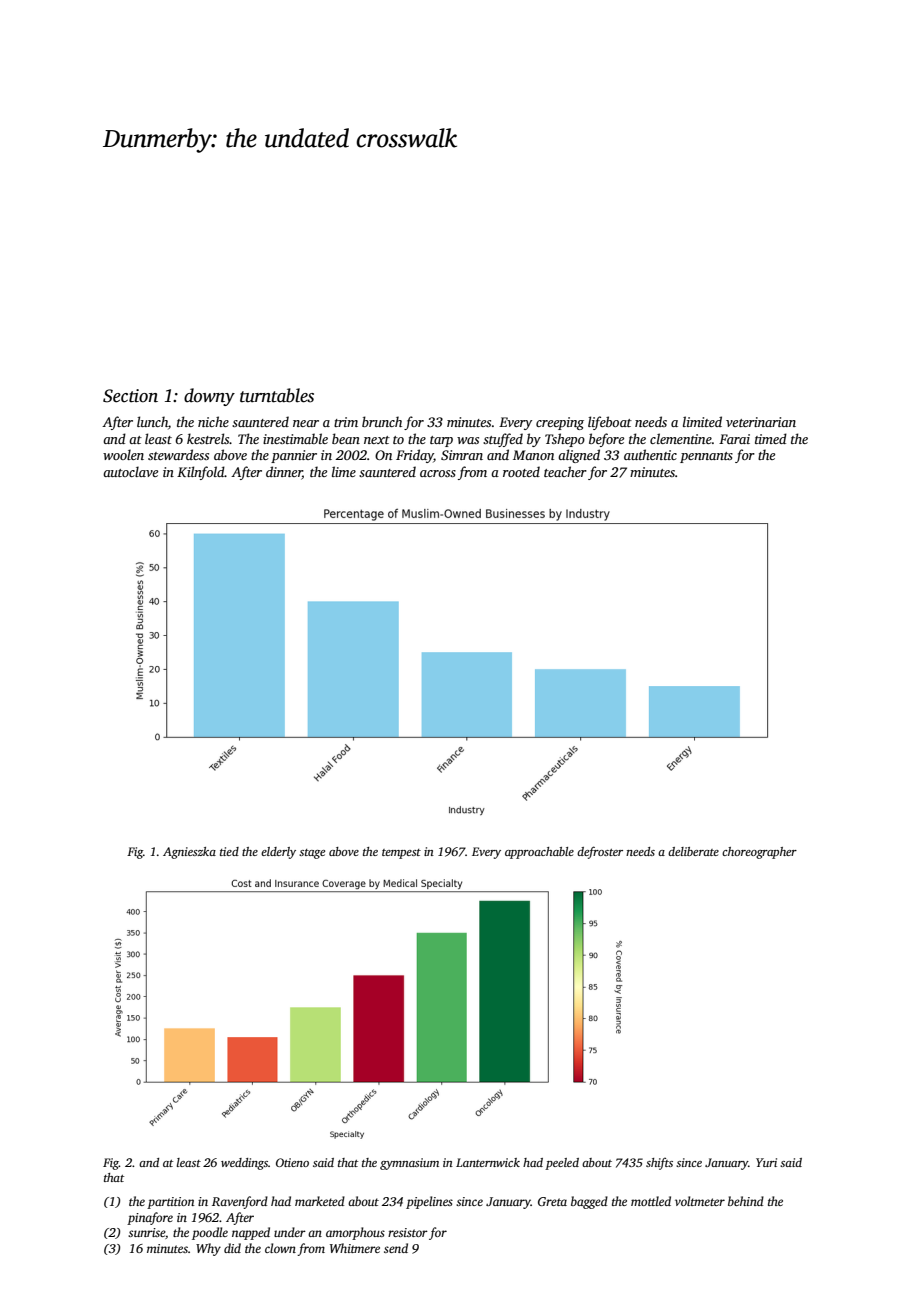 This screenshot has width=924, height=1308. I want to click on tempest, so click(401, 854).
